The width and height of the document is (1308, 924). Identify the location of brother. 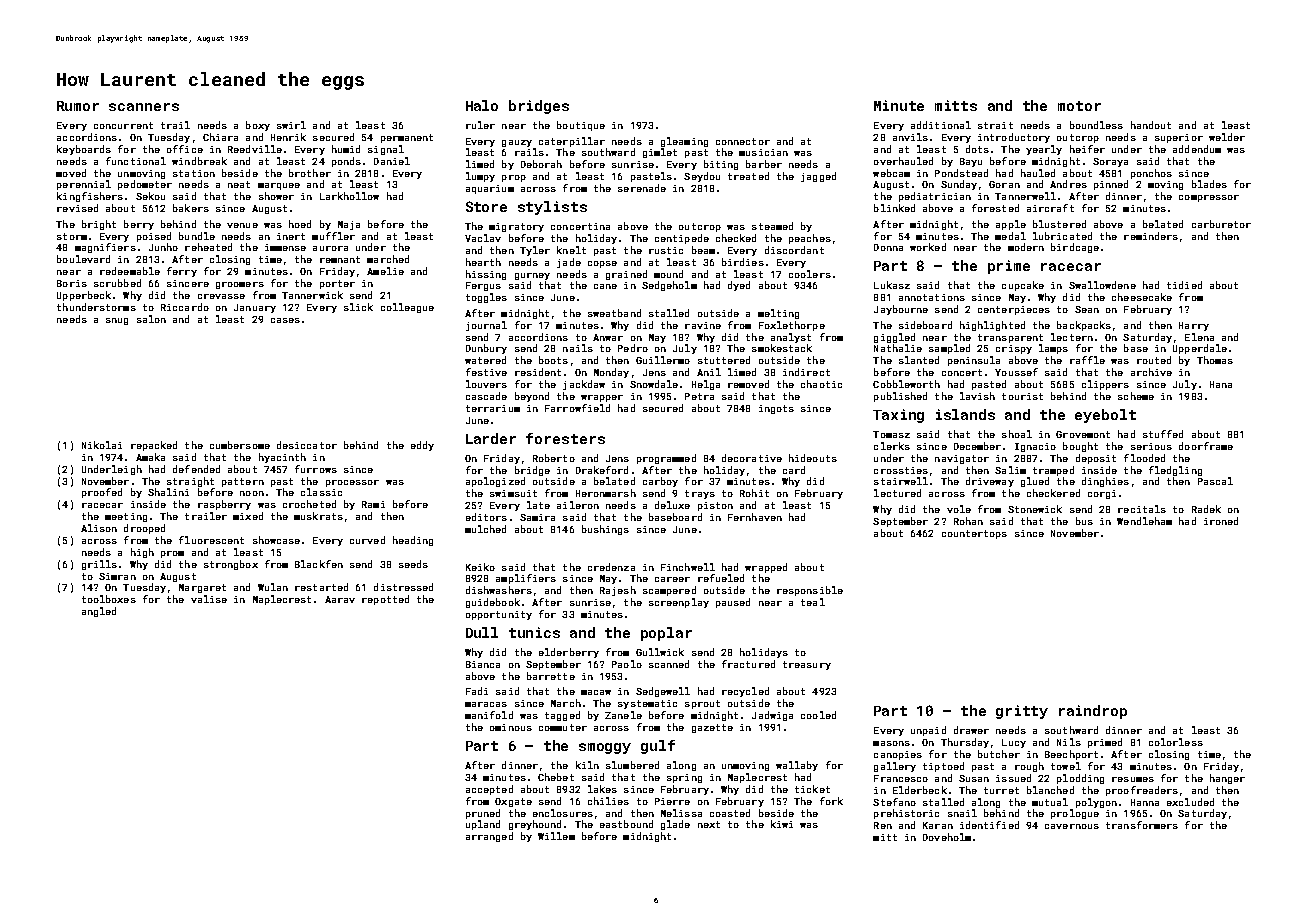
(310, 173).
